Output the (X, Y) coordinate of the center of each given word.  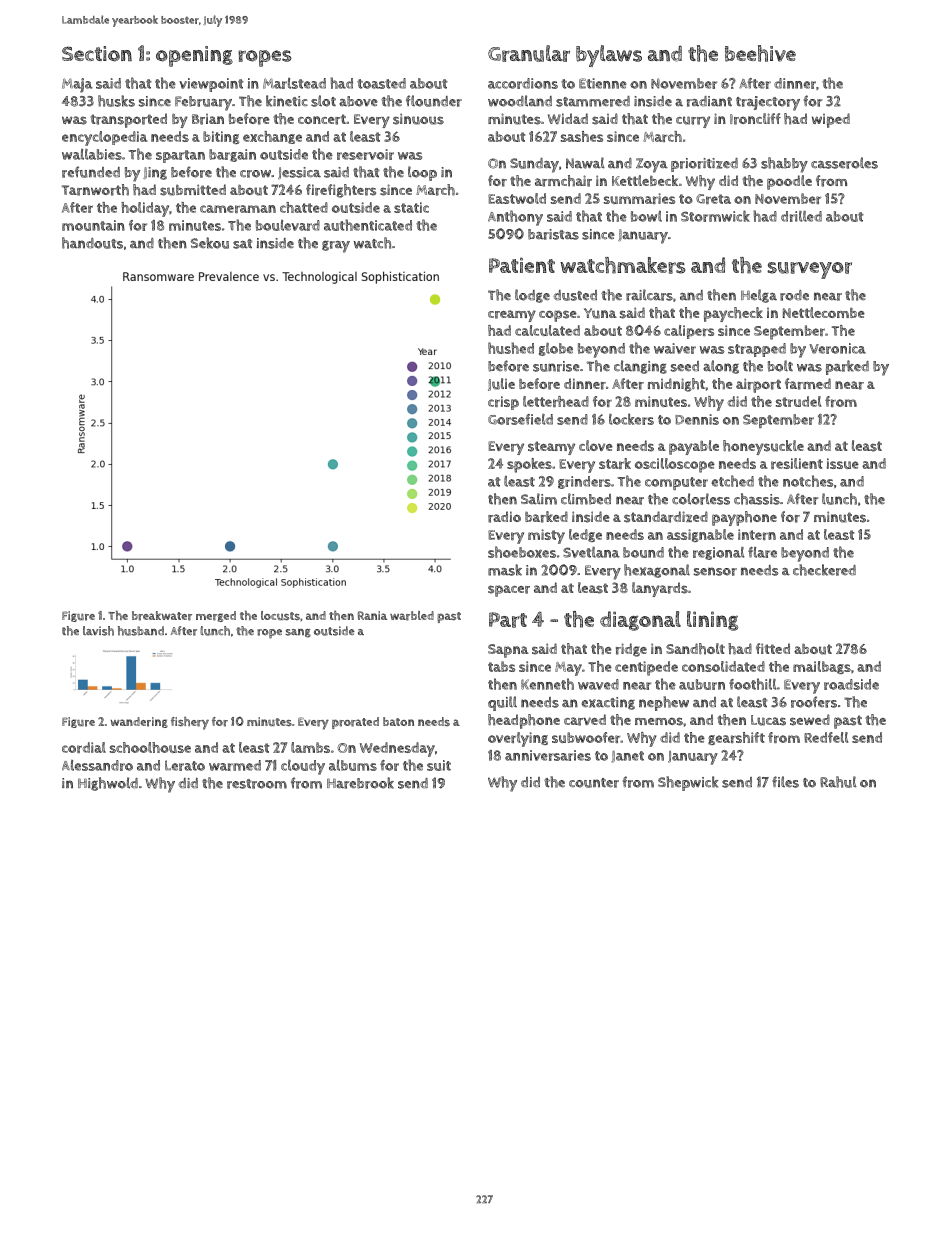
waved (598, 684)
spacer (509, 591)
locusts (280, 615)
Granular (529, 53)
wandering (139, 722)
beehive (760, 53)
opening (194, 56)
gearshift (736, 738)
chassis (757, 499)
